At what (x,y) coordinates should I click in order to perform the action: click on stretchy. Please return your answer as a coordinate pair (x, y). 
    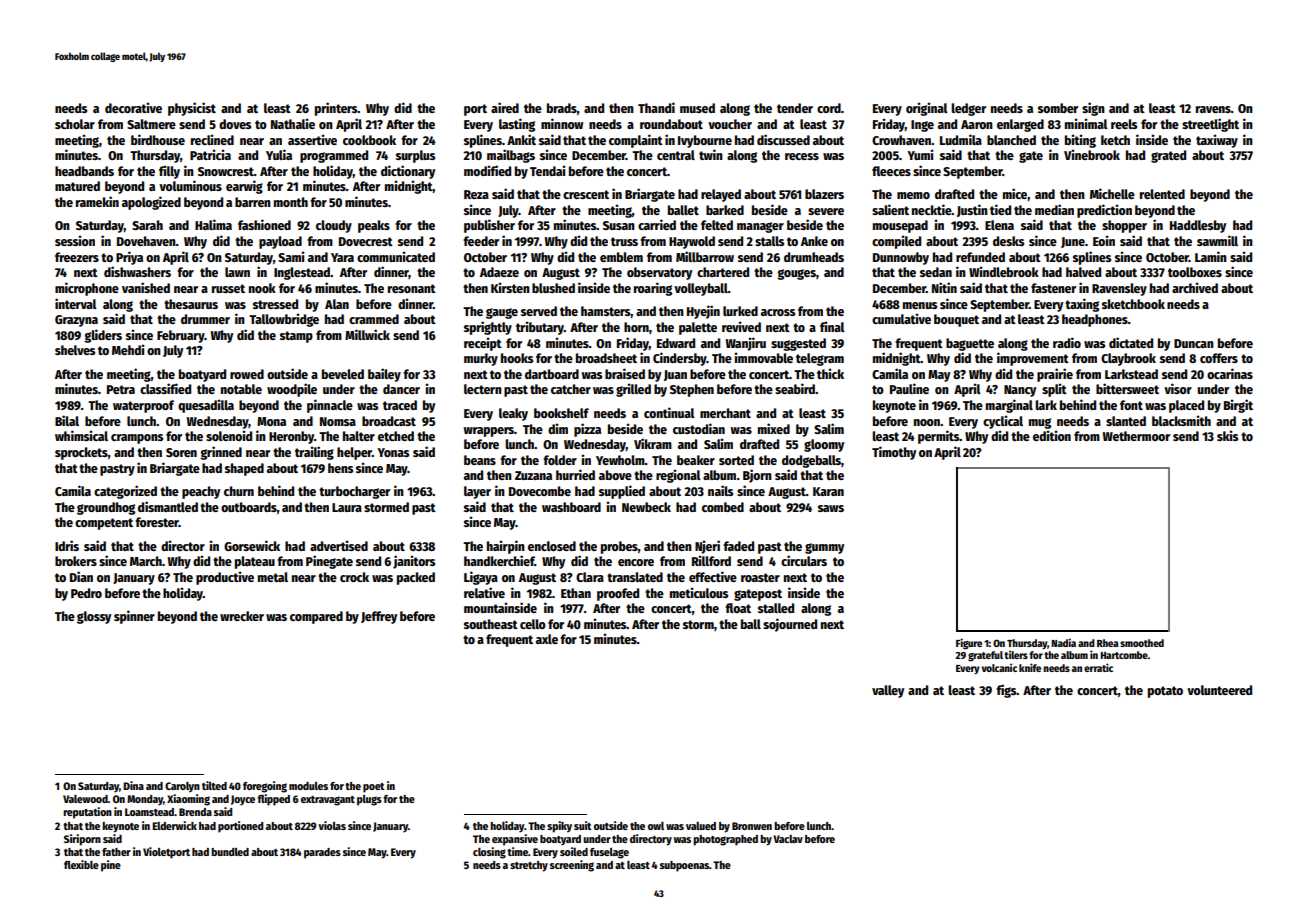
    Looking at the image, I should click on (529, 866).
